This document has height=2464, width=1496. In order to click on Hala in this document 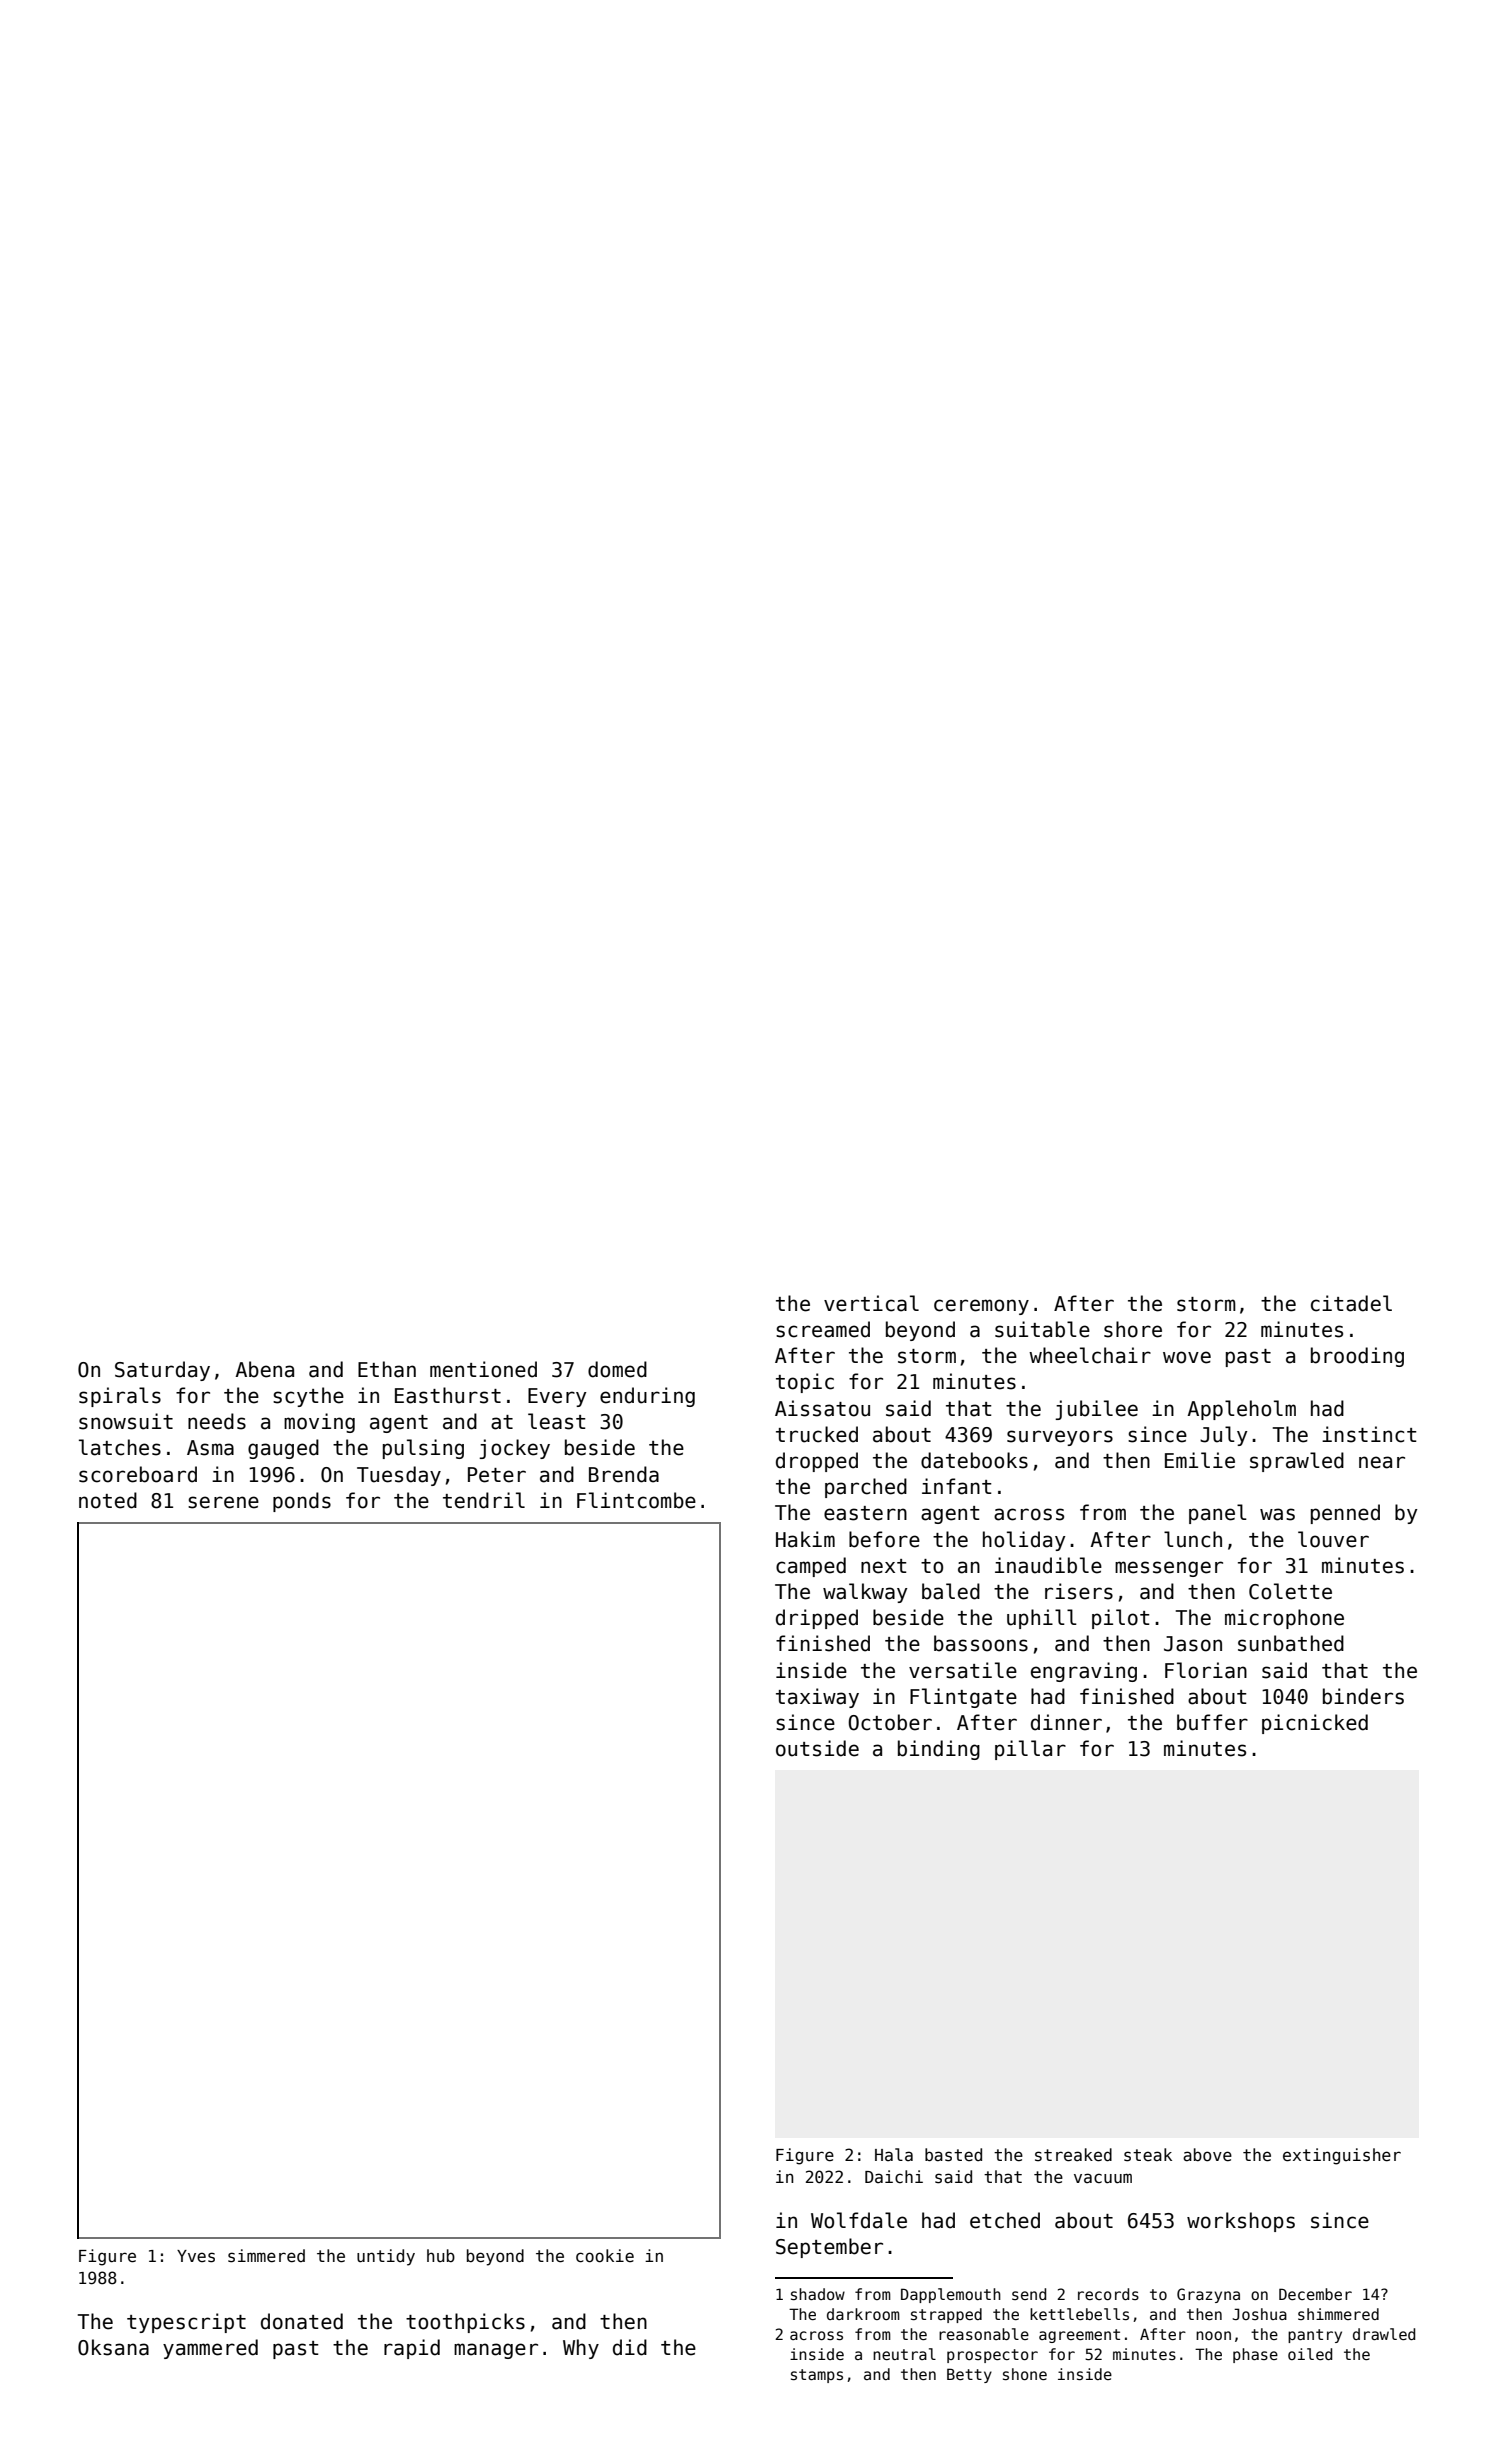, I will do `click(894, 2154)`.
